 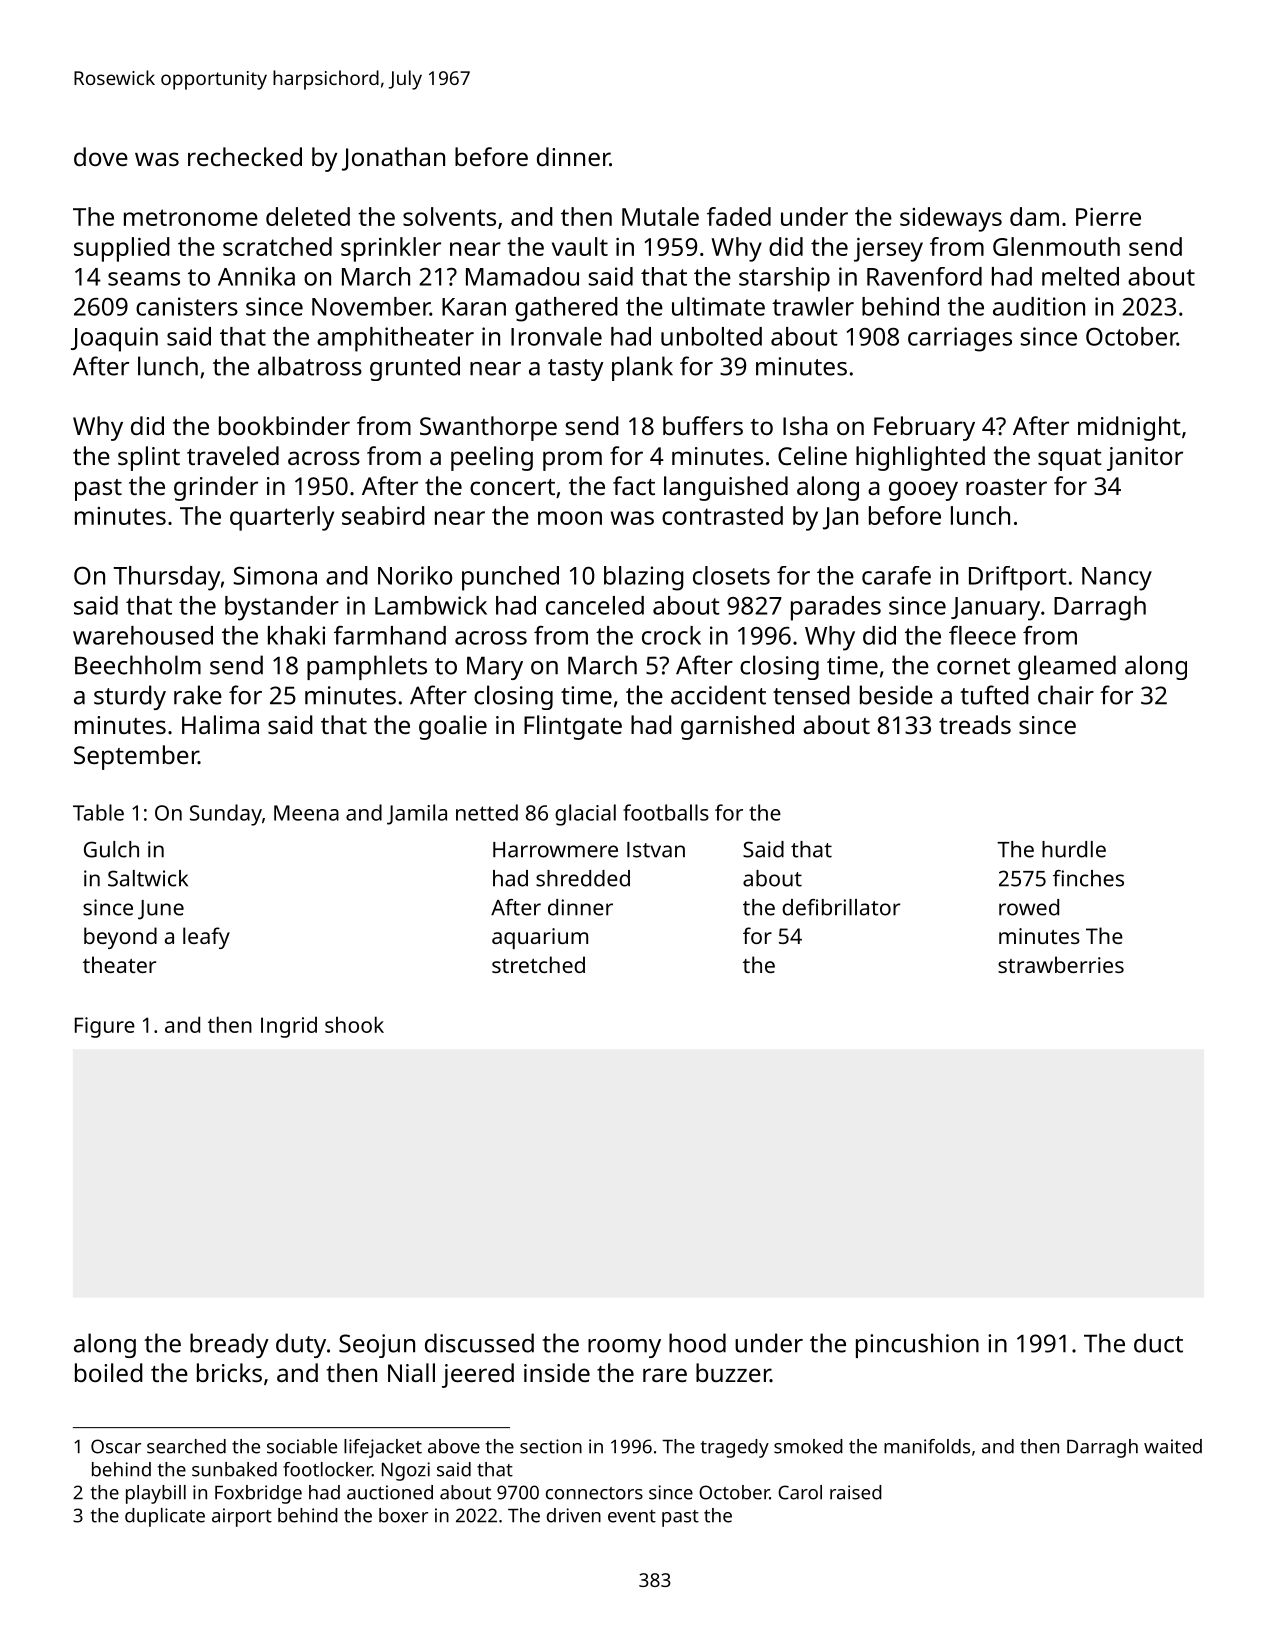 I want to click on sideways, so click(x=951, y=219).
